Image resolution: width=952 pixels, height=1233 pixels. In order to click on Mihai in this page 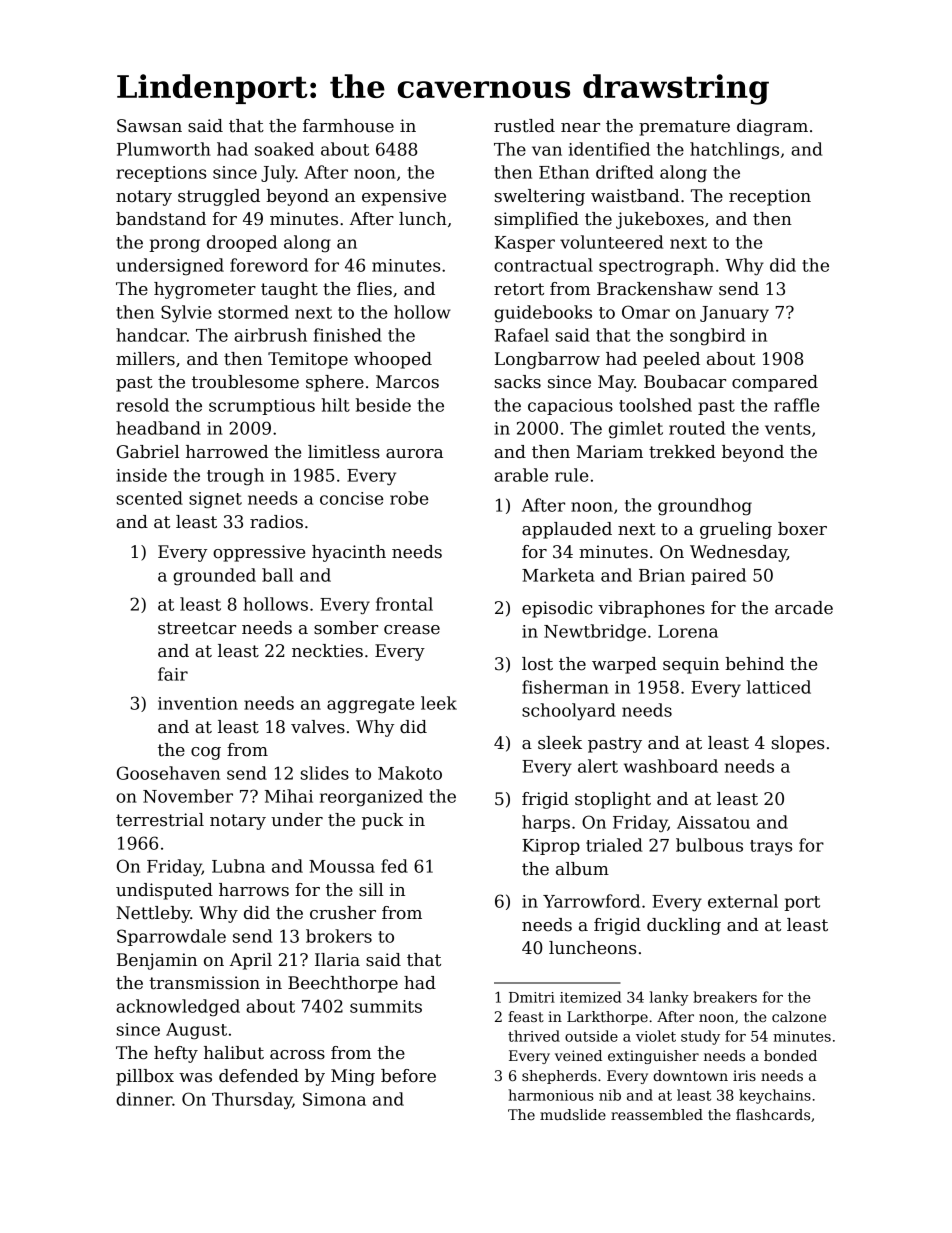, I will do `click(289, 796)`.
